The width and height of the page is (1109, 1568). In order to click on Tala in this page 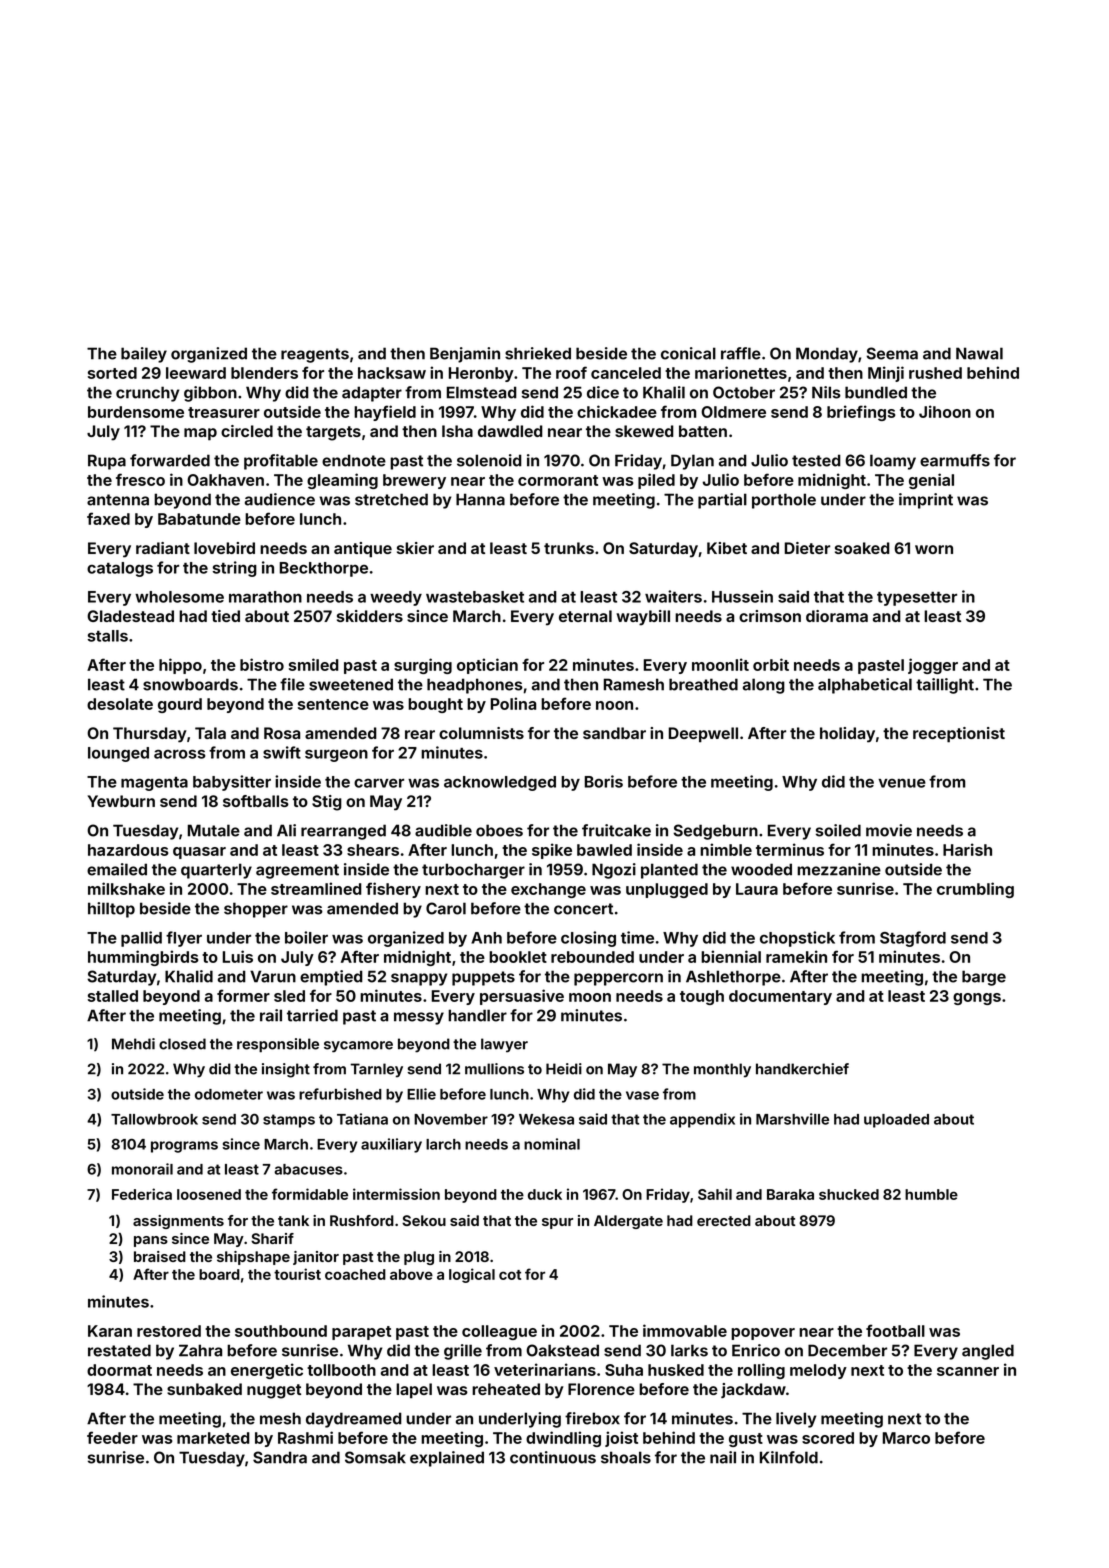, I will do `click(210, 733)`.
